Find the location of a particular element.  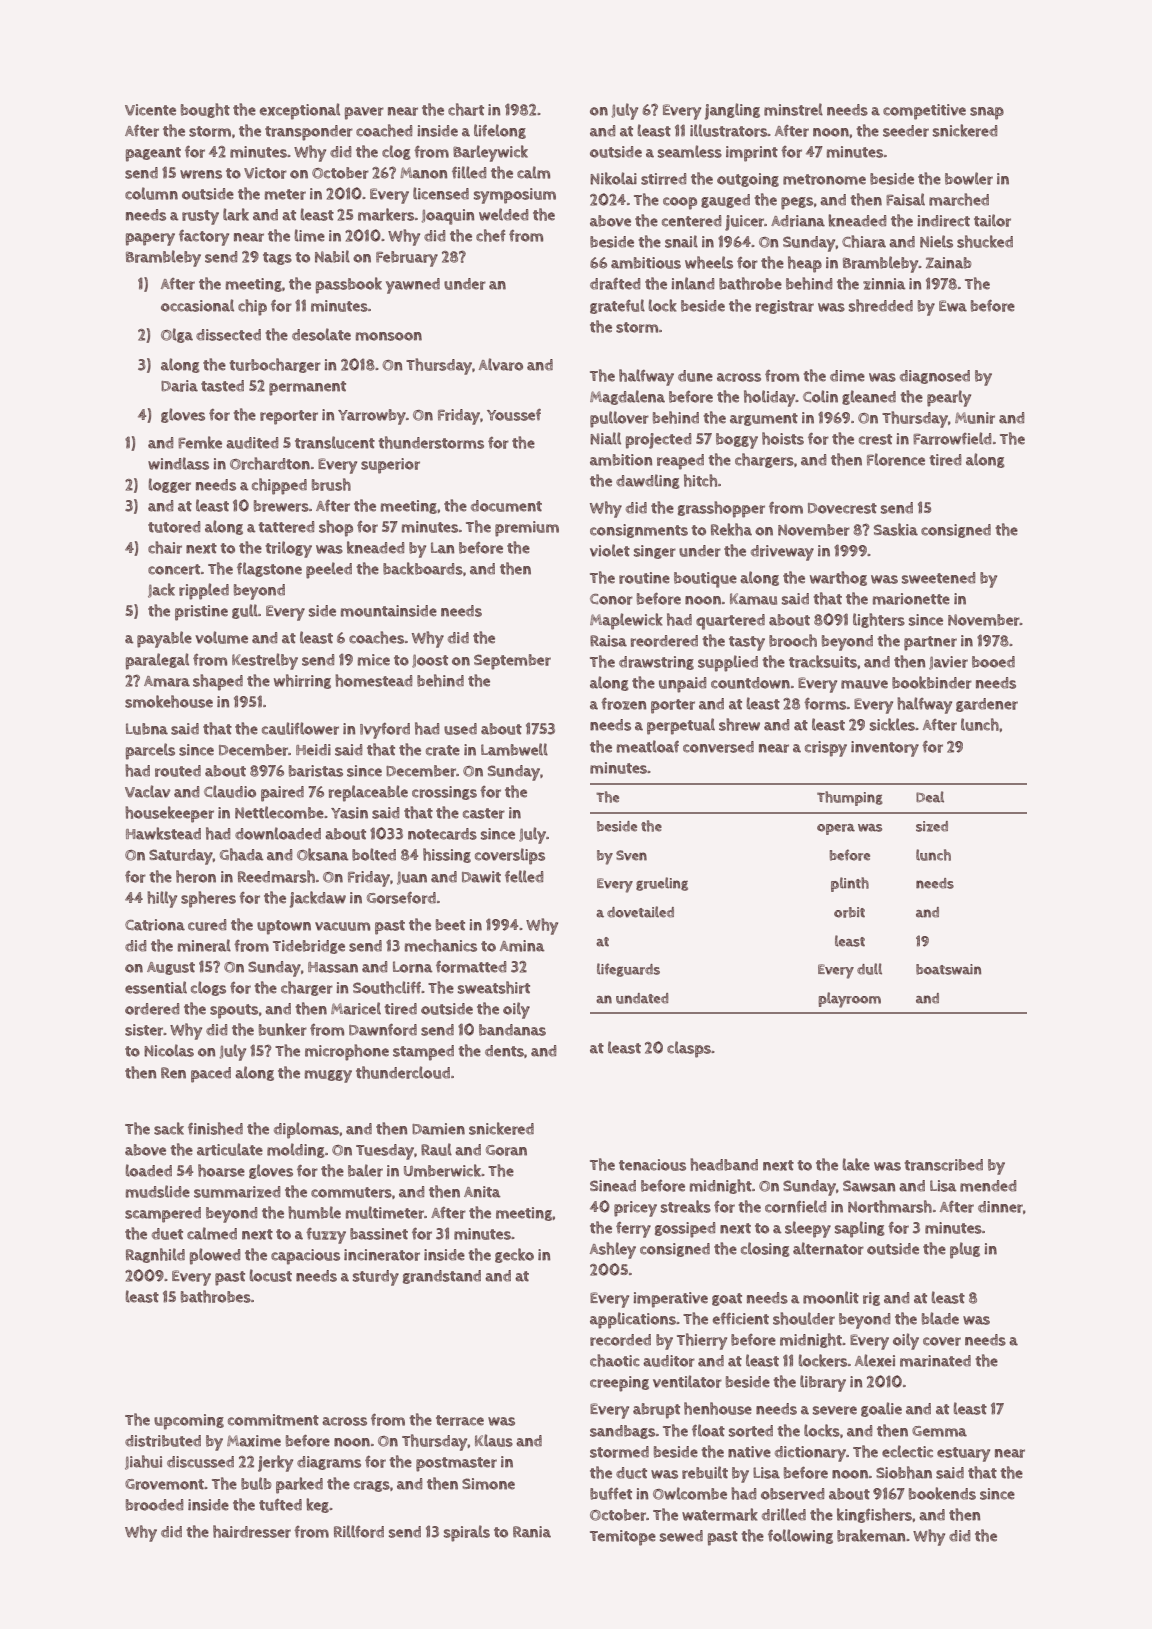

jangling is located at coordinates (732, 111).
